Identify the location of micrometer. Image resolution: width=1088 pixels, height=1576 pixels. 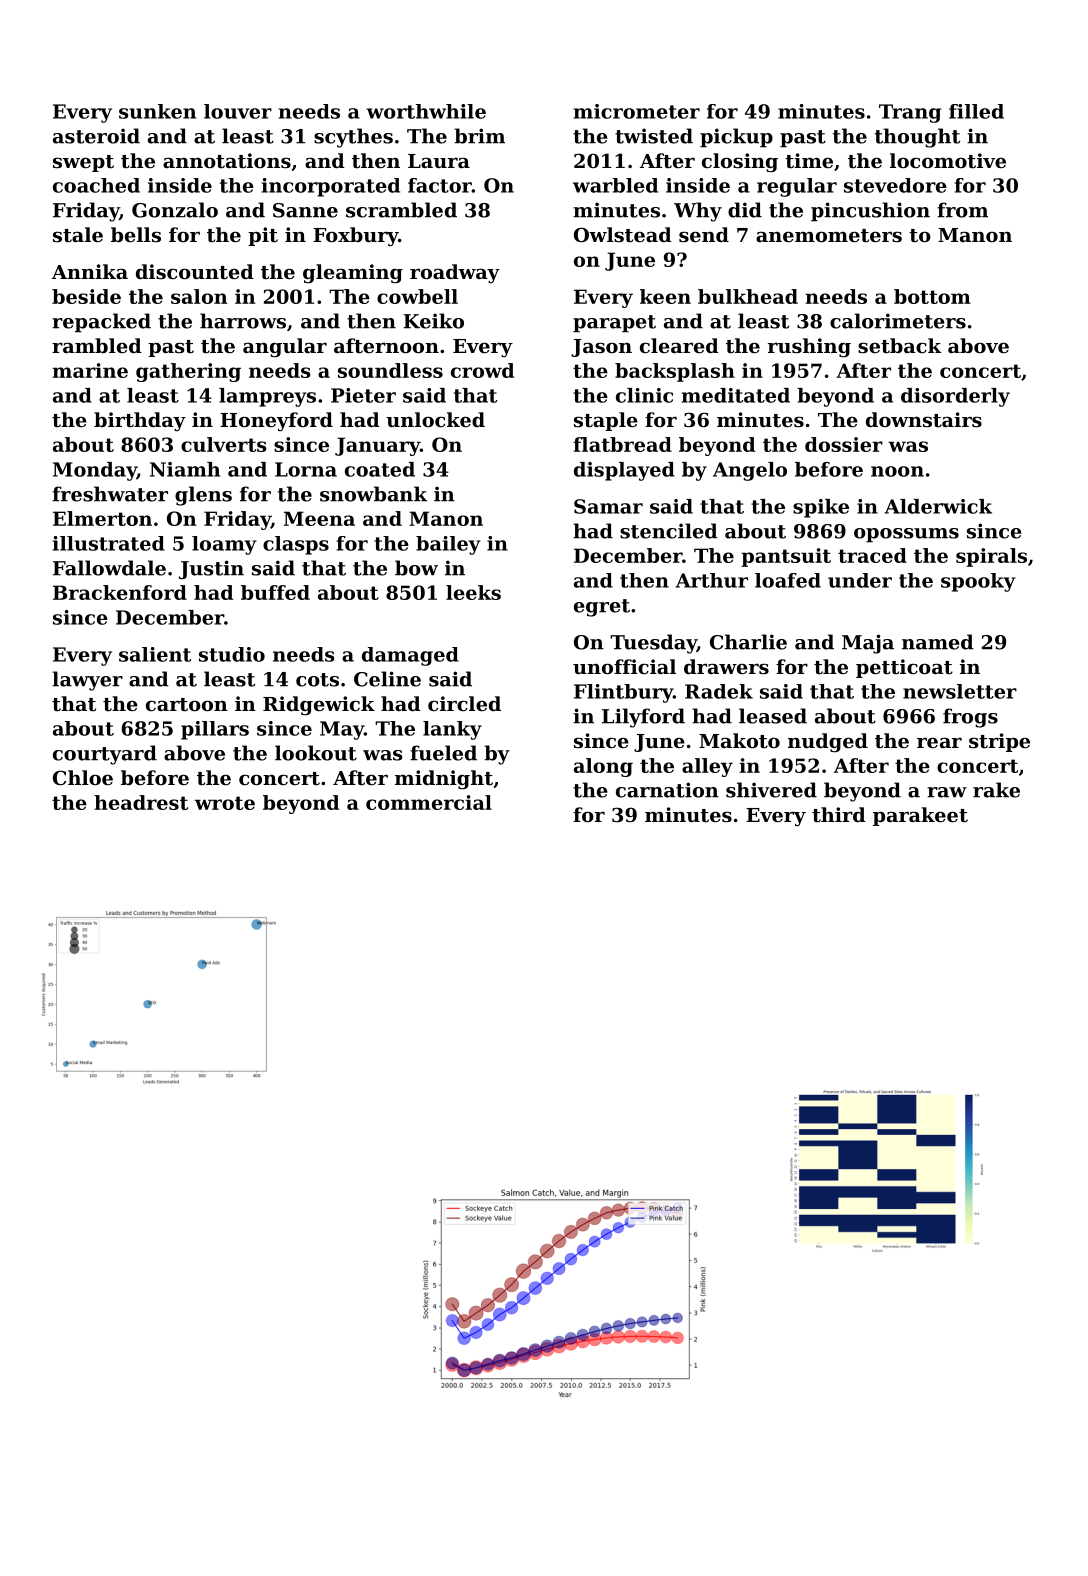
(637, 111).
